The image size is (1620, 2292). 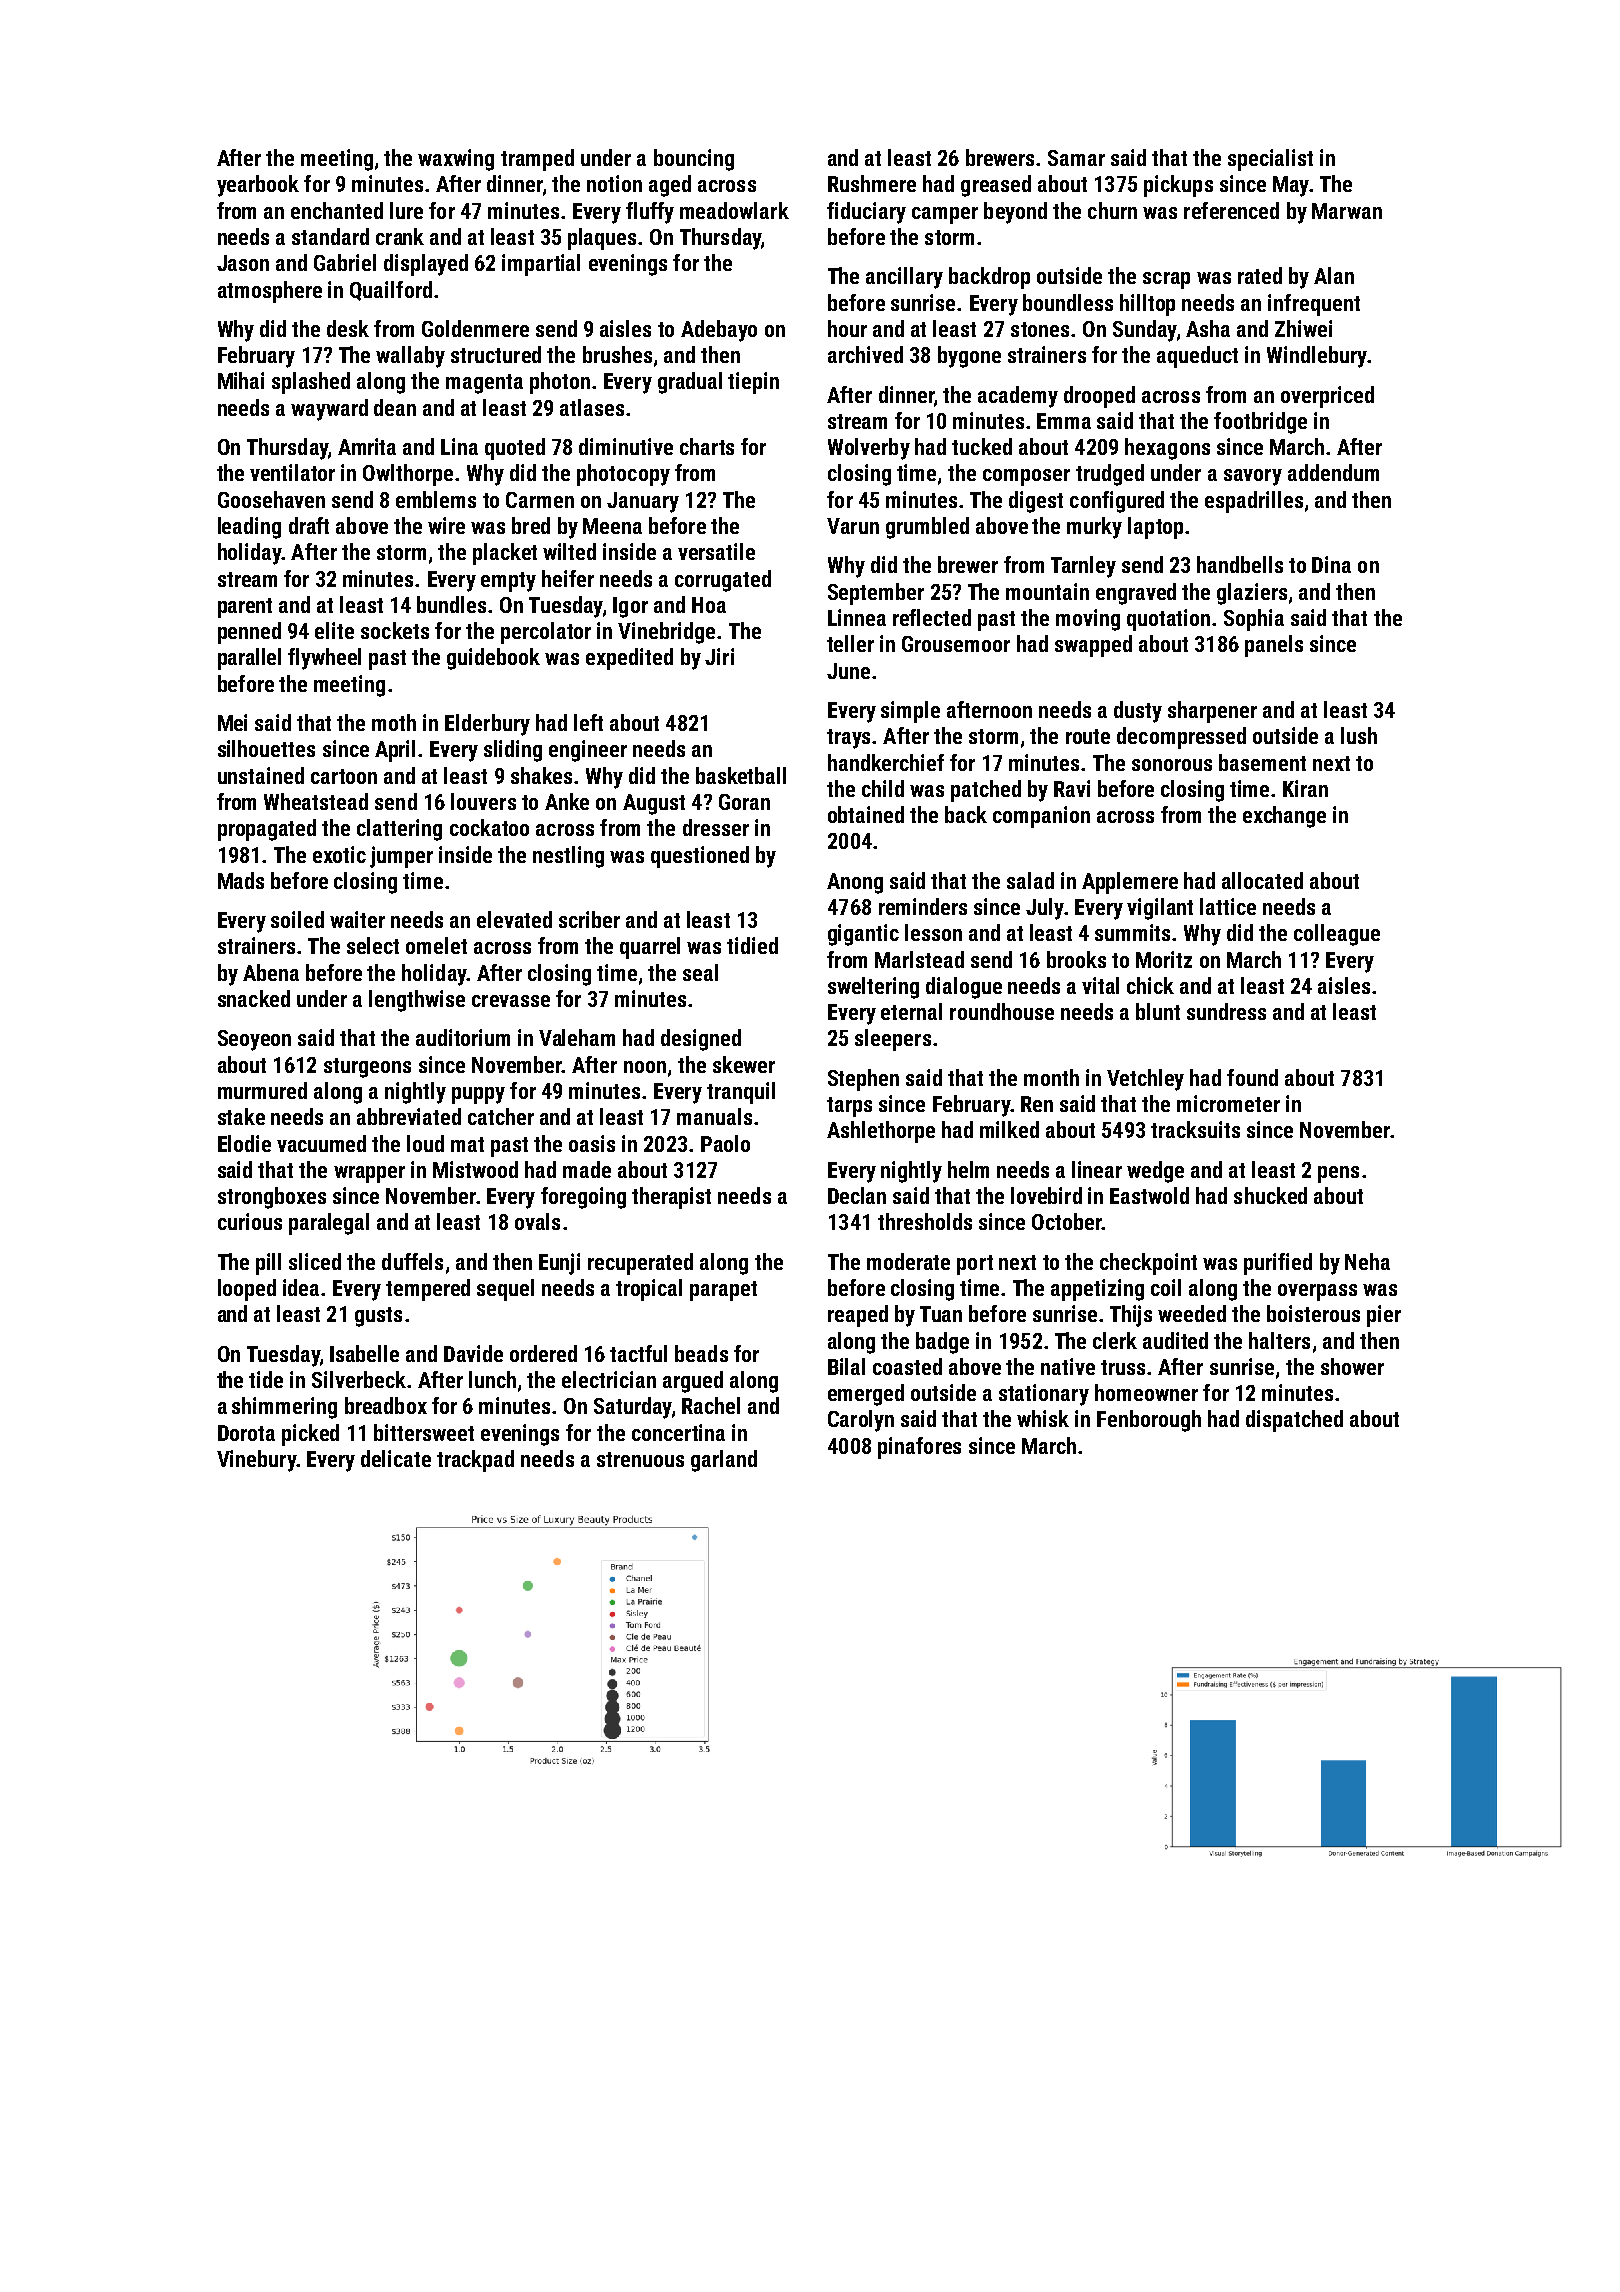 What do you see at coordinates (364, 1353) in the screenshot?
I see `Isabelle` at bounding box center [364, 1353].
